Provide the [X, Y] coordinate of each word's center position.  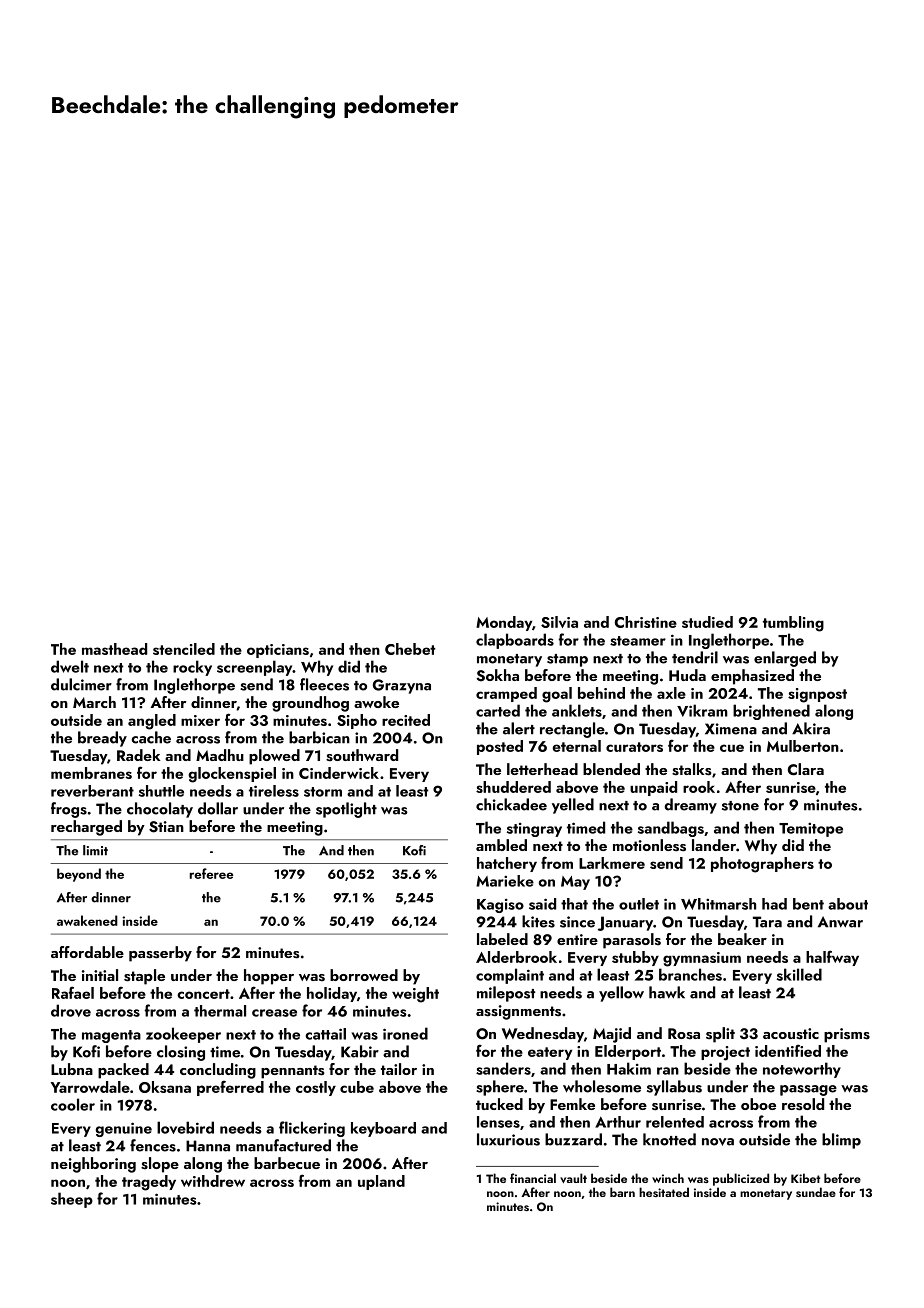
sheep [72, 1200]
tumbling [793, 624]
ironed [405, 1033]
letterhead [542, 769]
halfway [832, 958]
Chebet [410, 649]
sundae [816, 1192]
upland [381, 1182]
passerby [160, 954]
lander [714, 845]
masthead [114, 649]
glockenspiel [232, 775]
